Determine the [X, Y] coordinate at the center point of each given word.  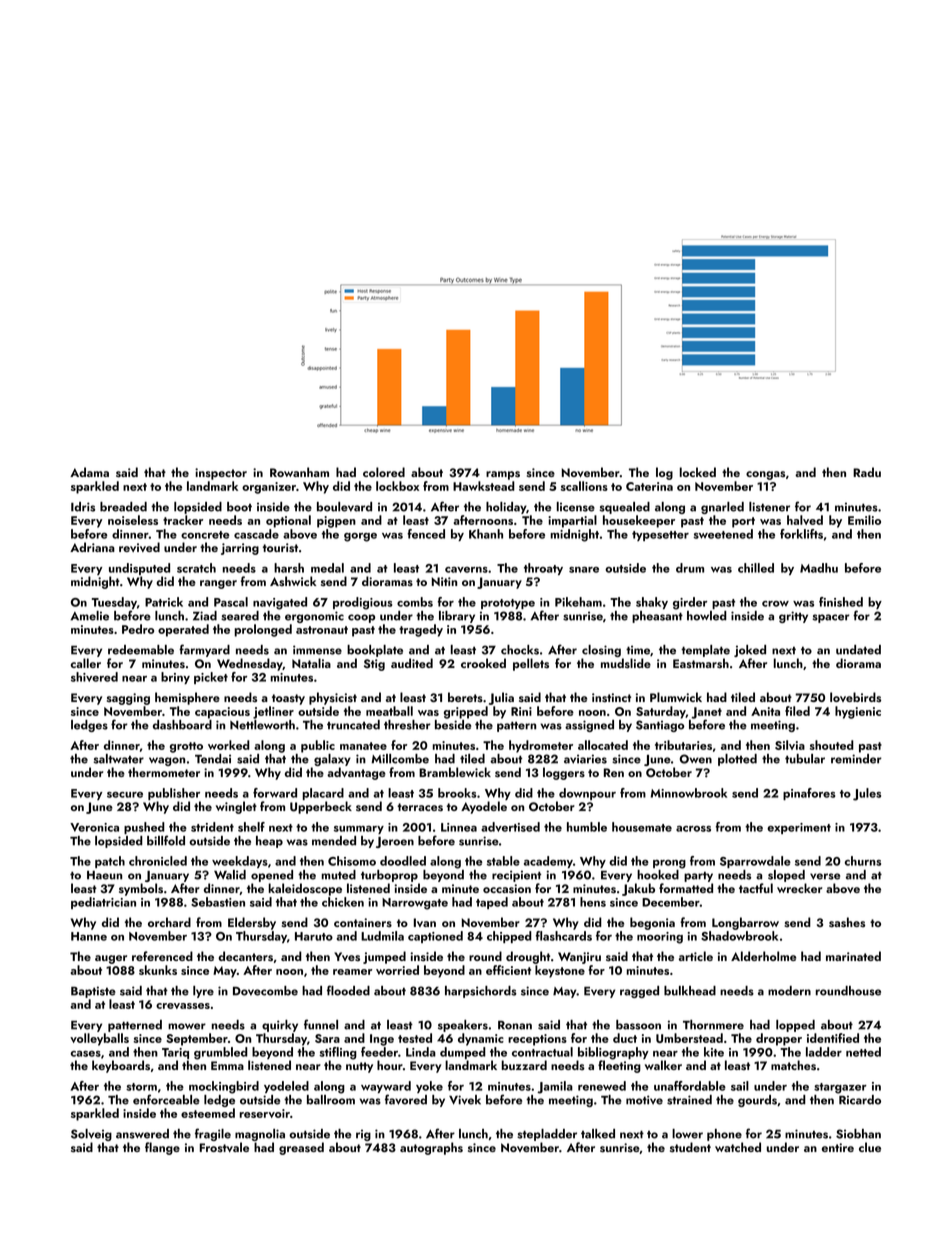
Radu [867, 472]
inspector [221, 474]
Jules [867, 794]
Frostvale [224, 1147]
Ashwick [293, 581]
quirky [280, 1026]
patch [110, 862]
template [705, 651]
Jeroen [395, 842]
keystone [560, 971]
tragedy [421, 630]
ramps [503, 475]
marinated [853, 956]
